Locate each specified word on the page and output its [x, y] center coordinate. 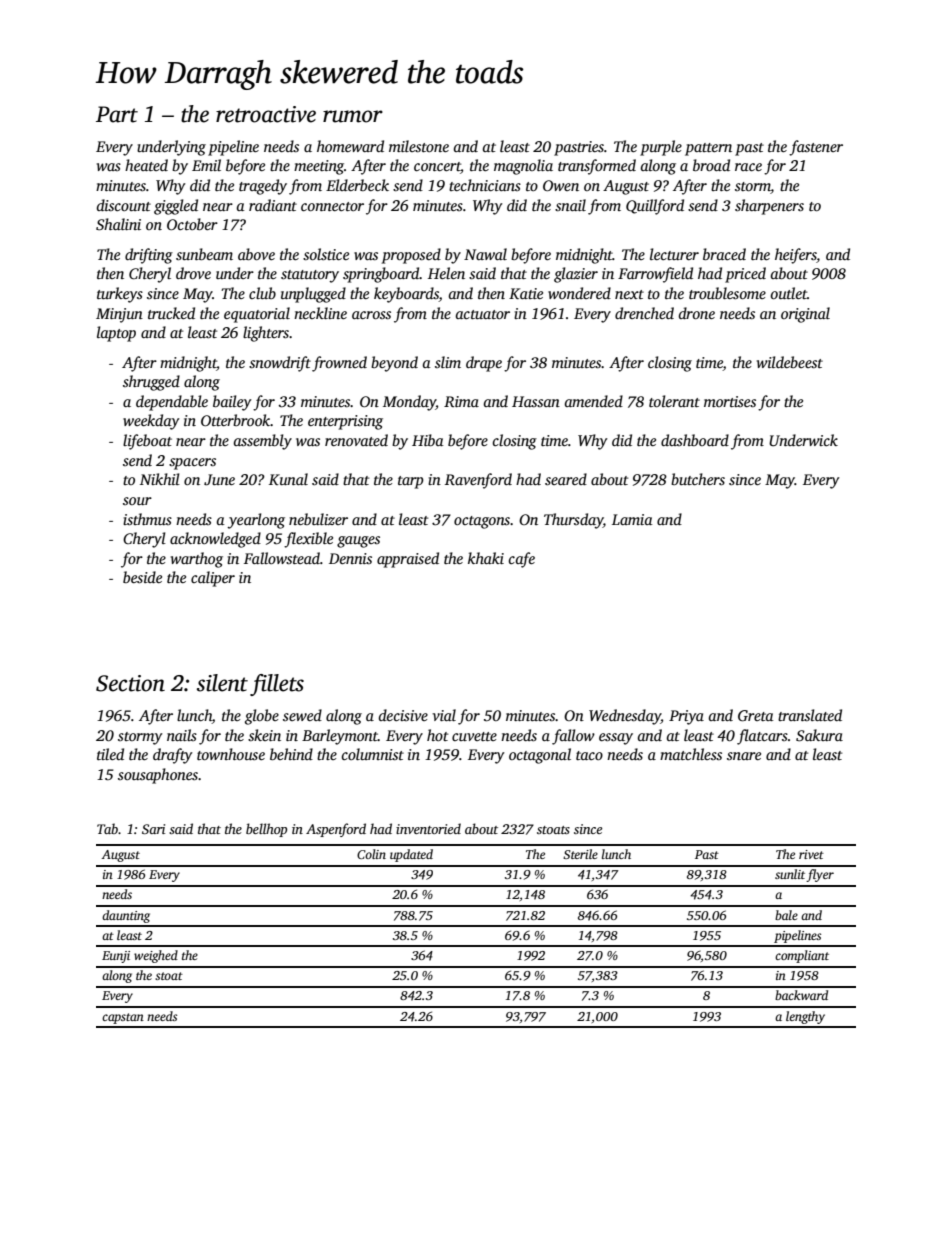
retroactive [266, 114]
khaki [486, 558]
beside [142, 577]
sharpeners [769, 207]
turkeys [120, 295]
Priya [686, 717]
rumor [353, 116]
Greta [756, 716]
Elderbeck [357, 185]
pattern [708, 149]
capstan [123, 1018]
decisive [403, 715]
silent [222, 683]
